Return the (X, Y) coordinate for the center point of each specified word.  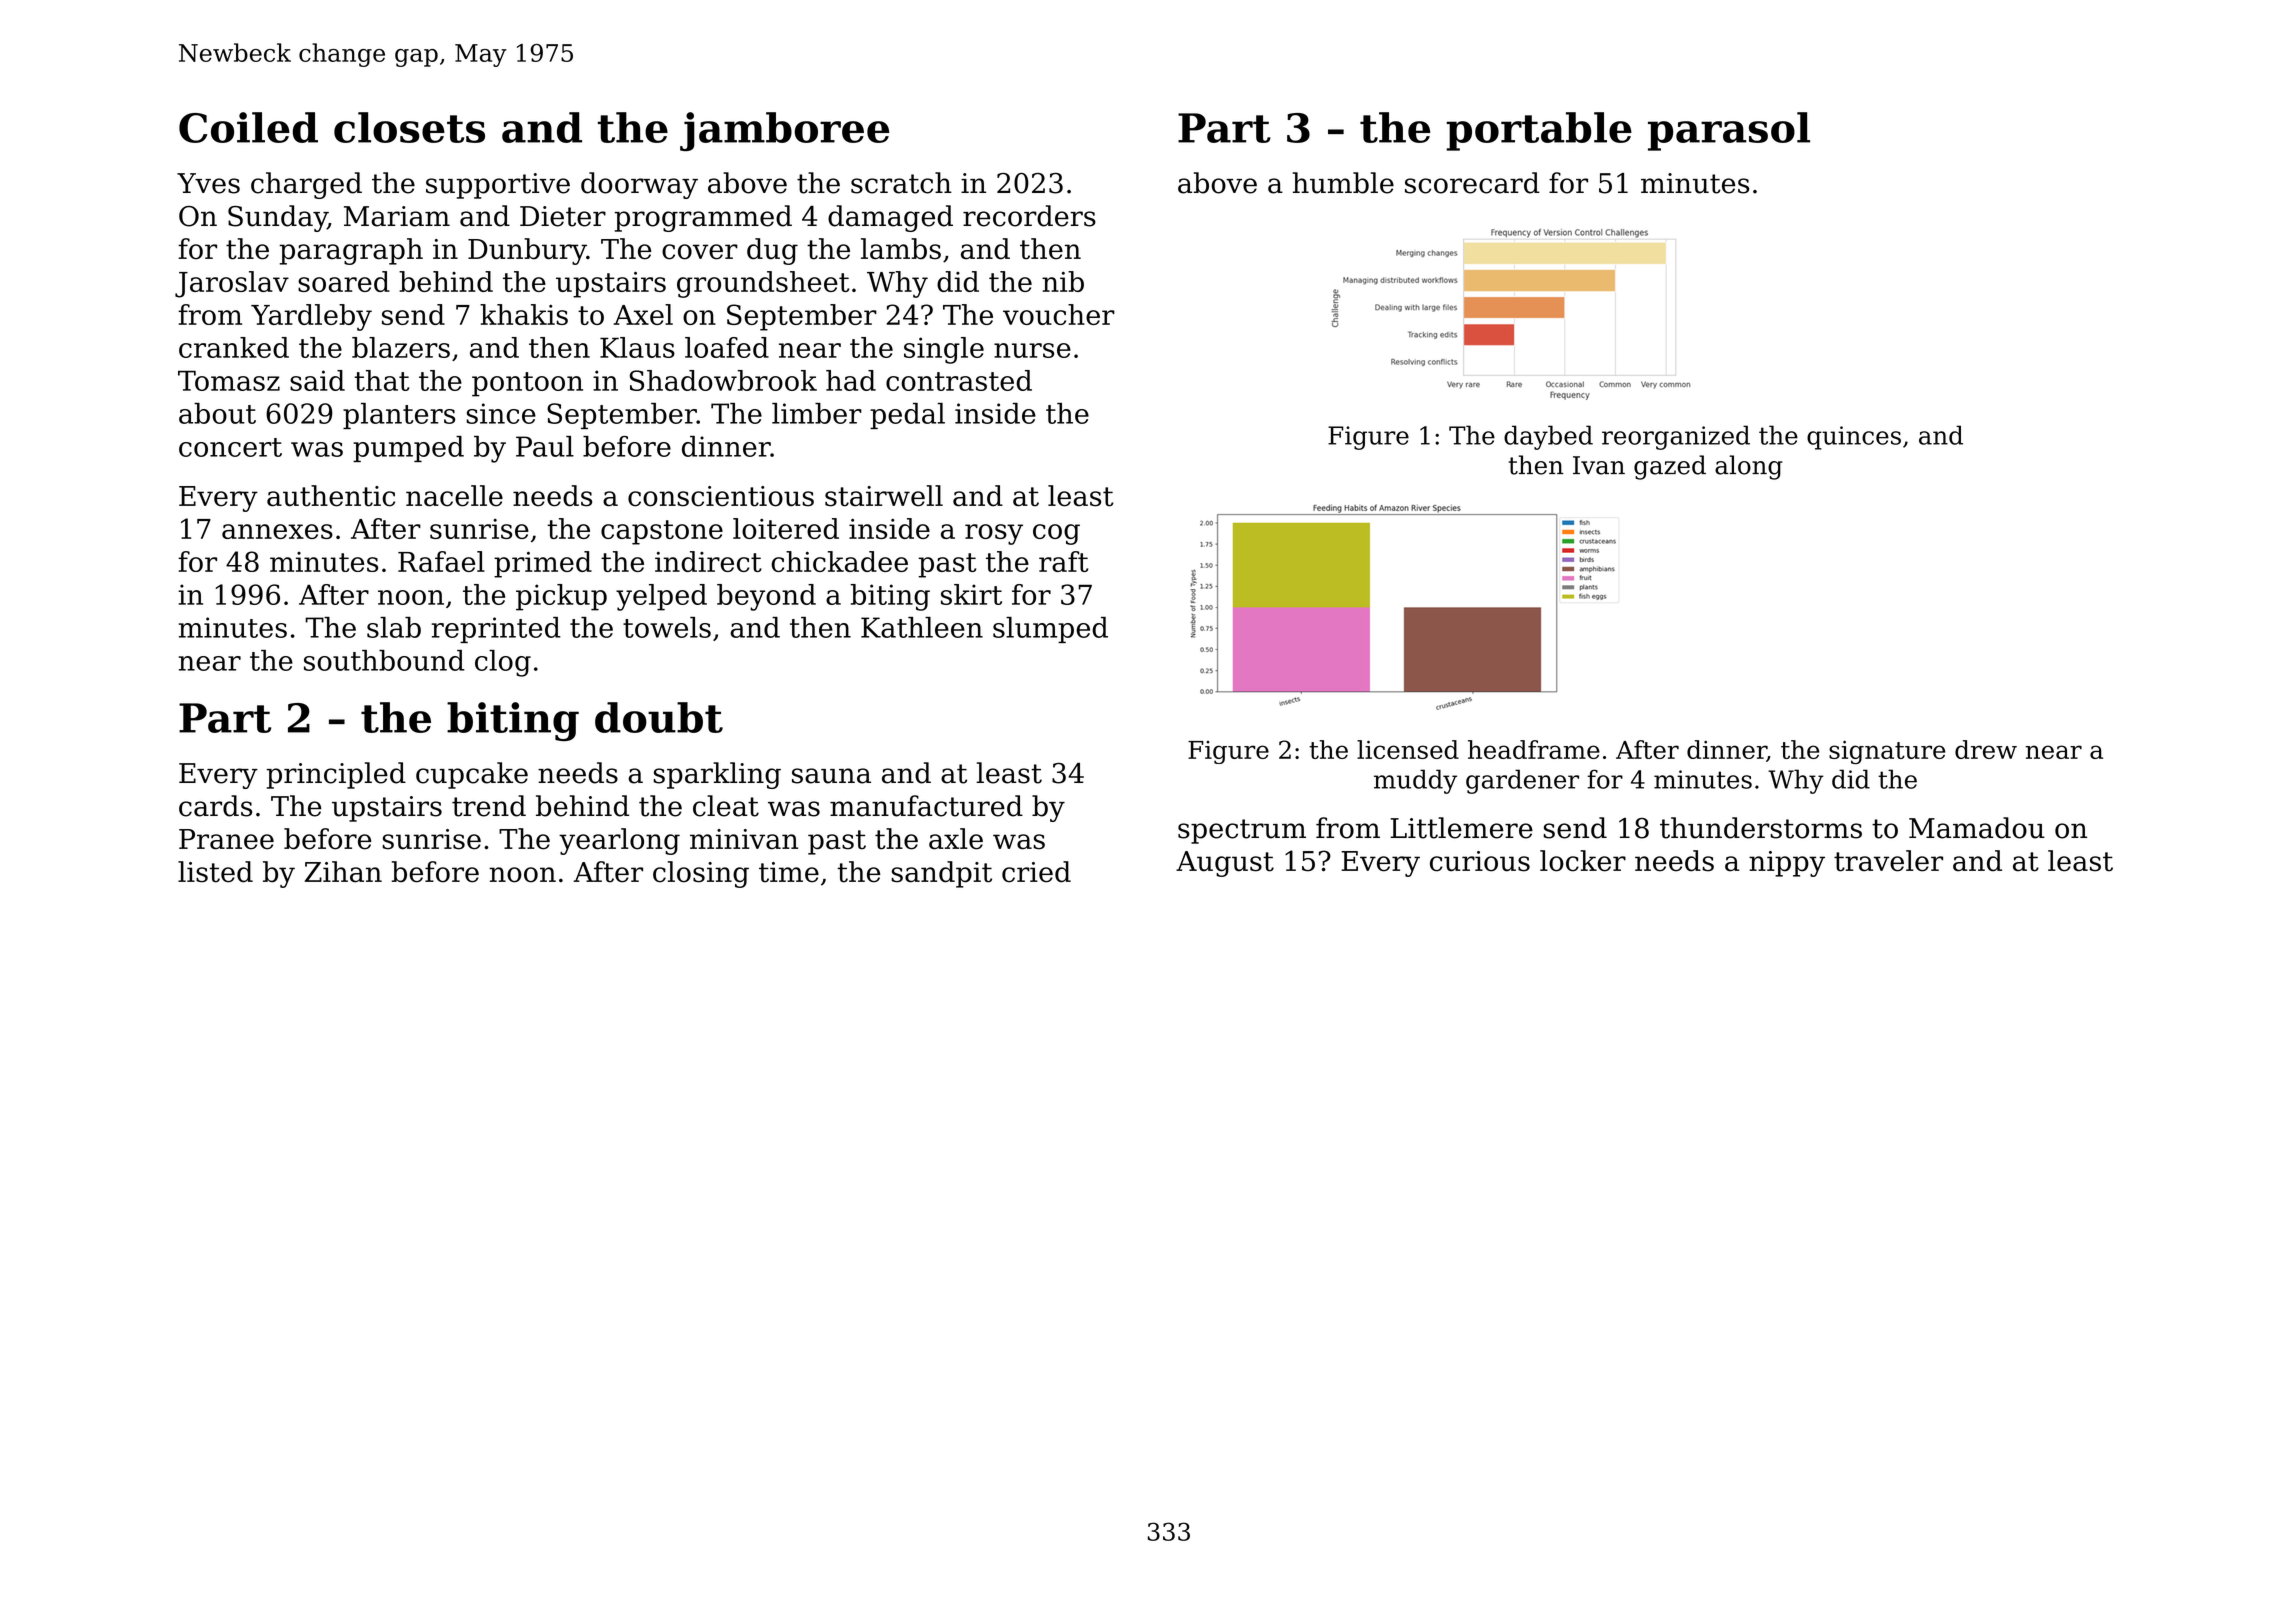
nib (1063, 281)
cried (1036, 872)
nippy (1787, 864)
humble (1343, 183)
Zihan (343, 872)
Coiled (248, 127)
